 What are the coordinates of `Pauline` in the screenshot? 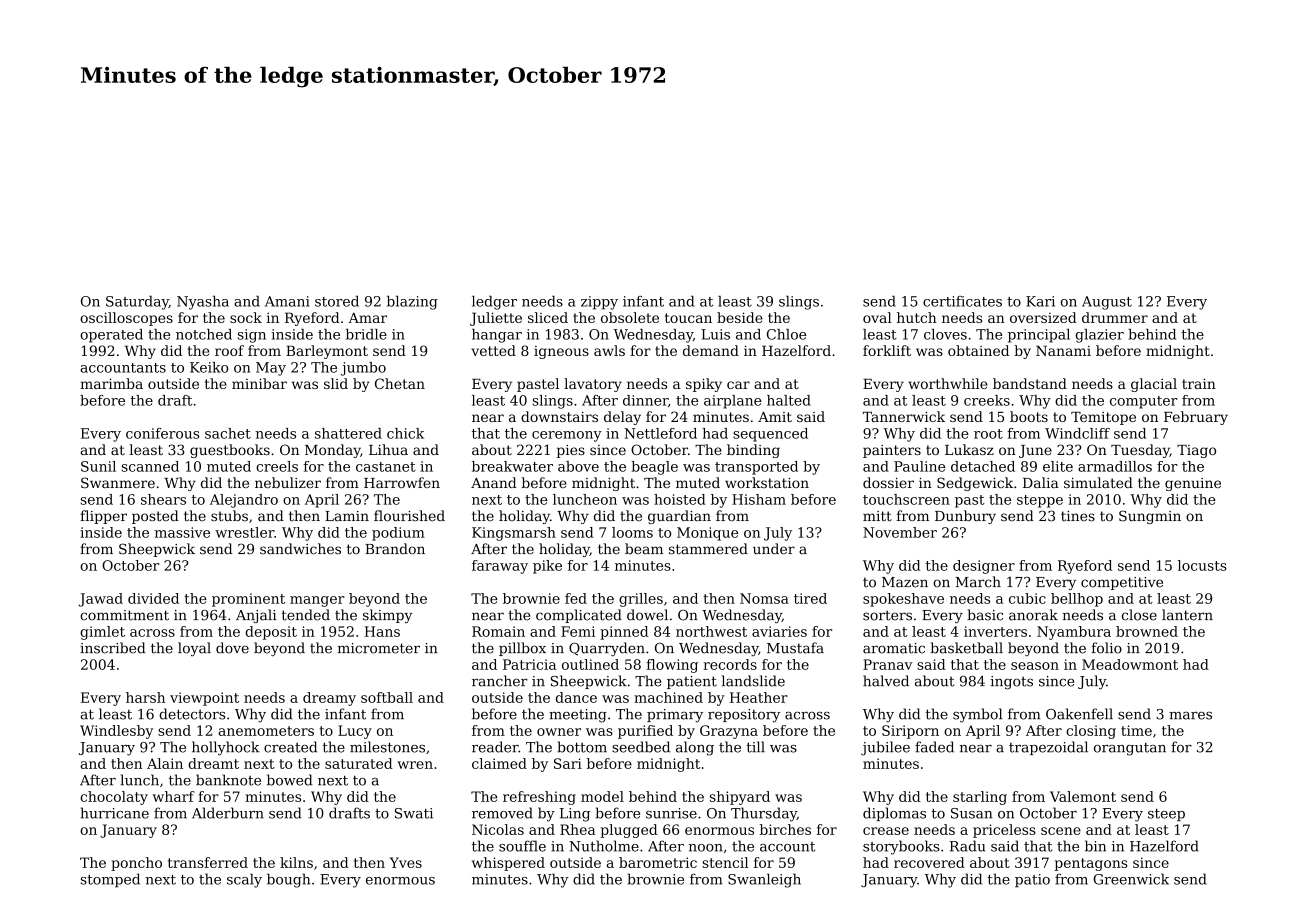 It's located at (919, 466).
